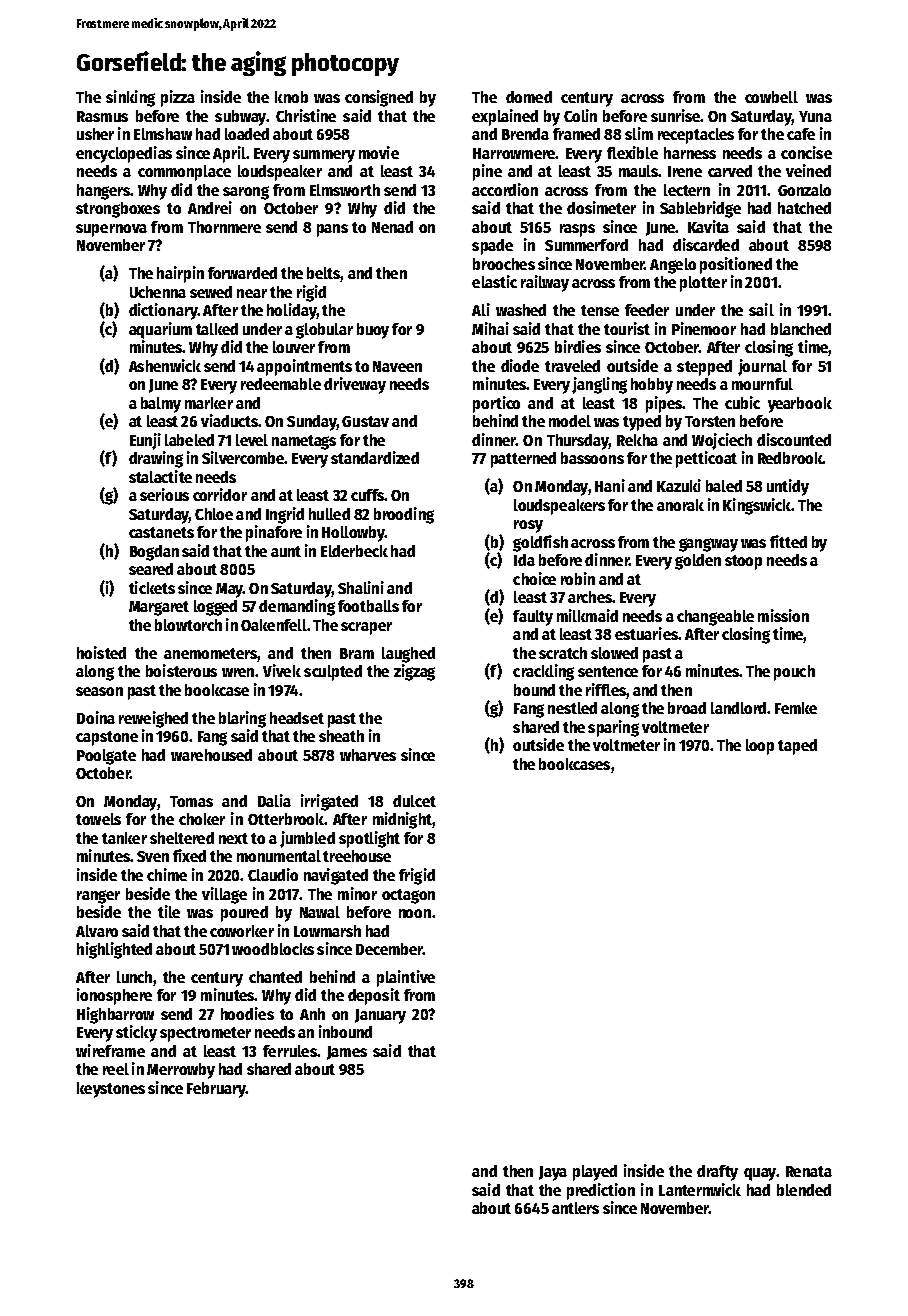 The width and height of the screenshot is (908, 1316). What do you see at coordinates (111, 230) in the screenshot?
I see `supernova` at bounding box center [111, 230].
